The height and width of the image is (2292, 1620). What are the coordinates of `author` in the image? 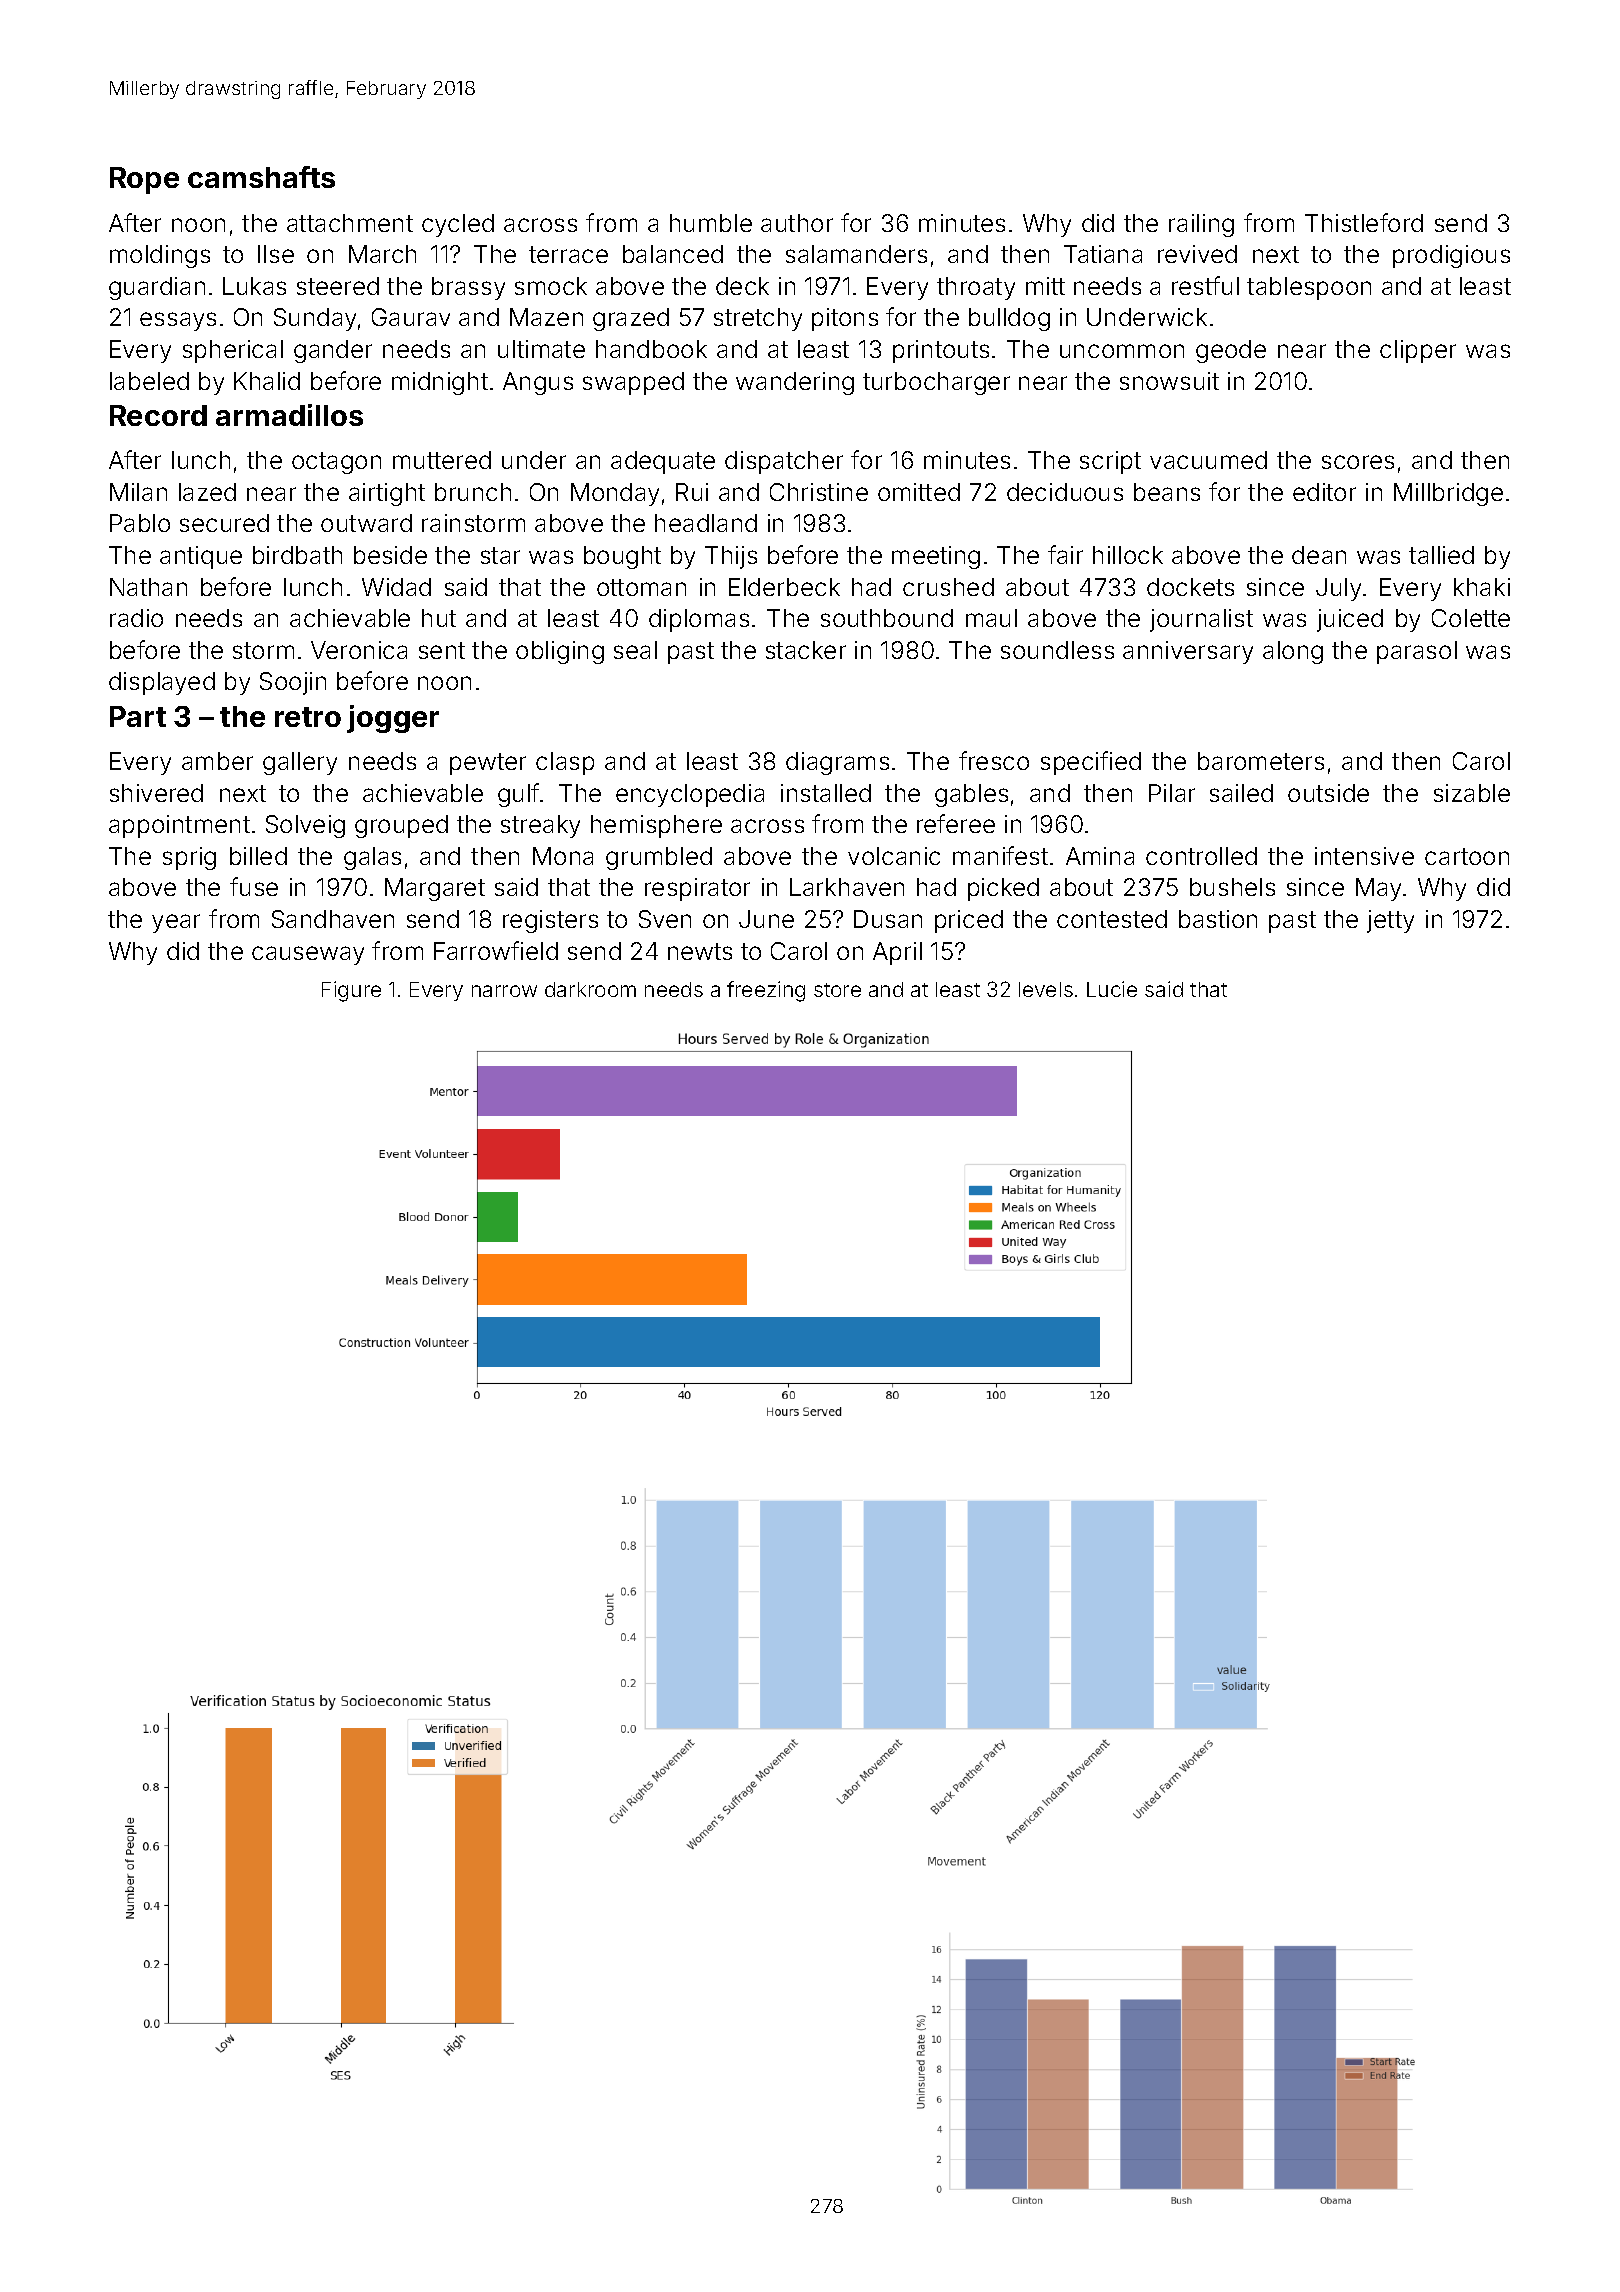 It's located at (797, 223).
